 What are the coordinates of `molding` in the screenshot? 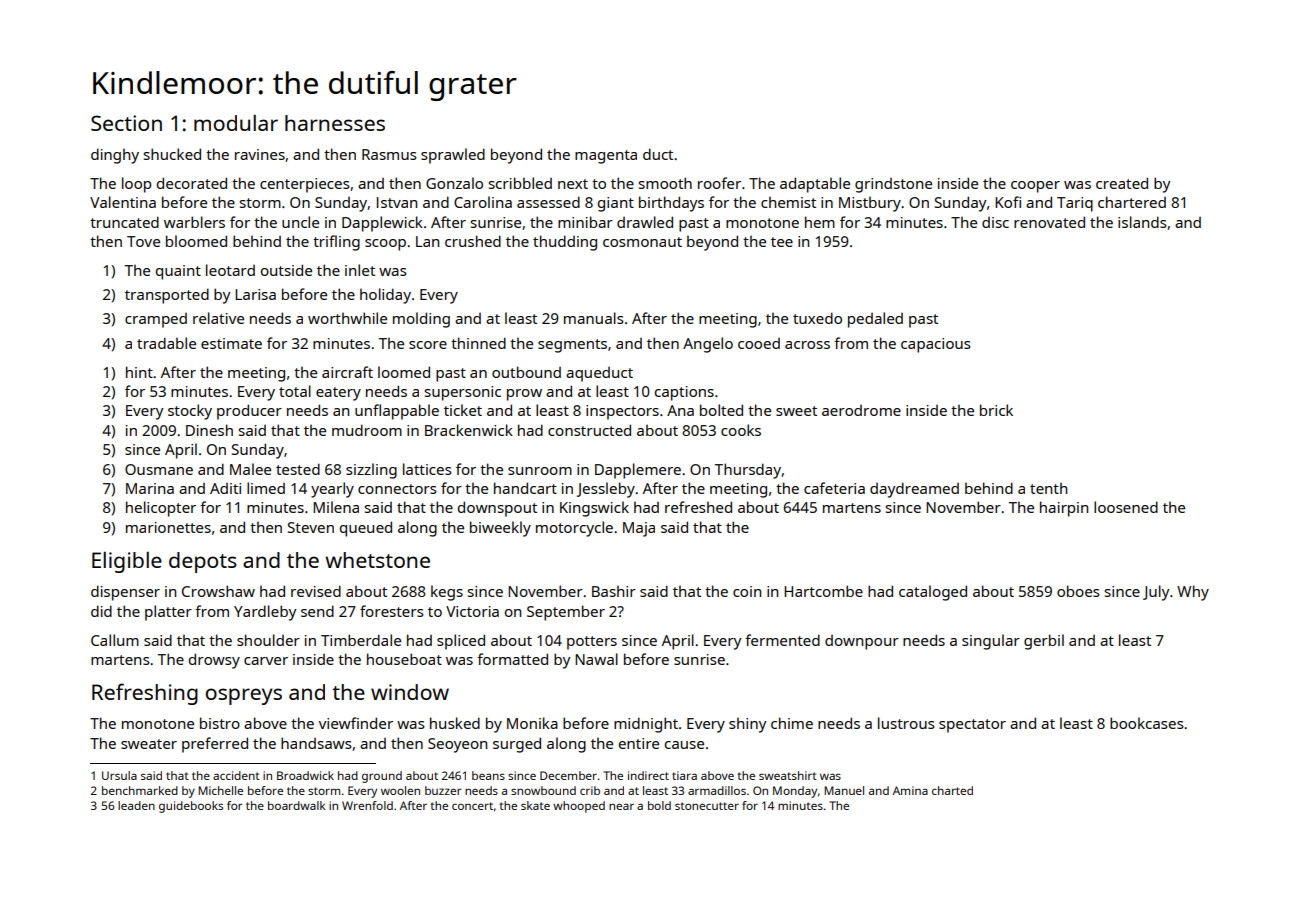 It's located at (421, 320).
